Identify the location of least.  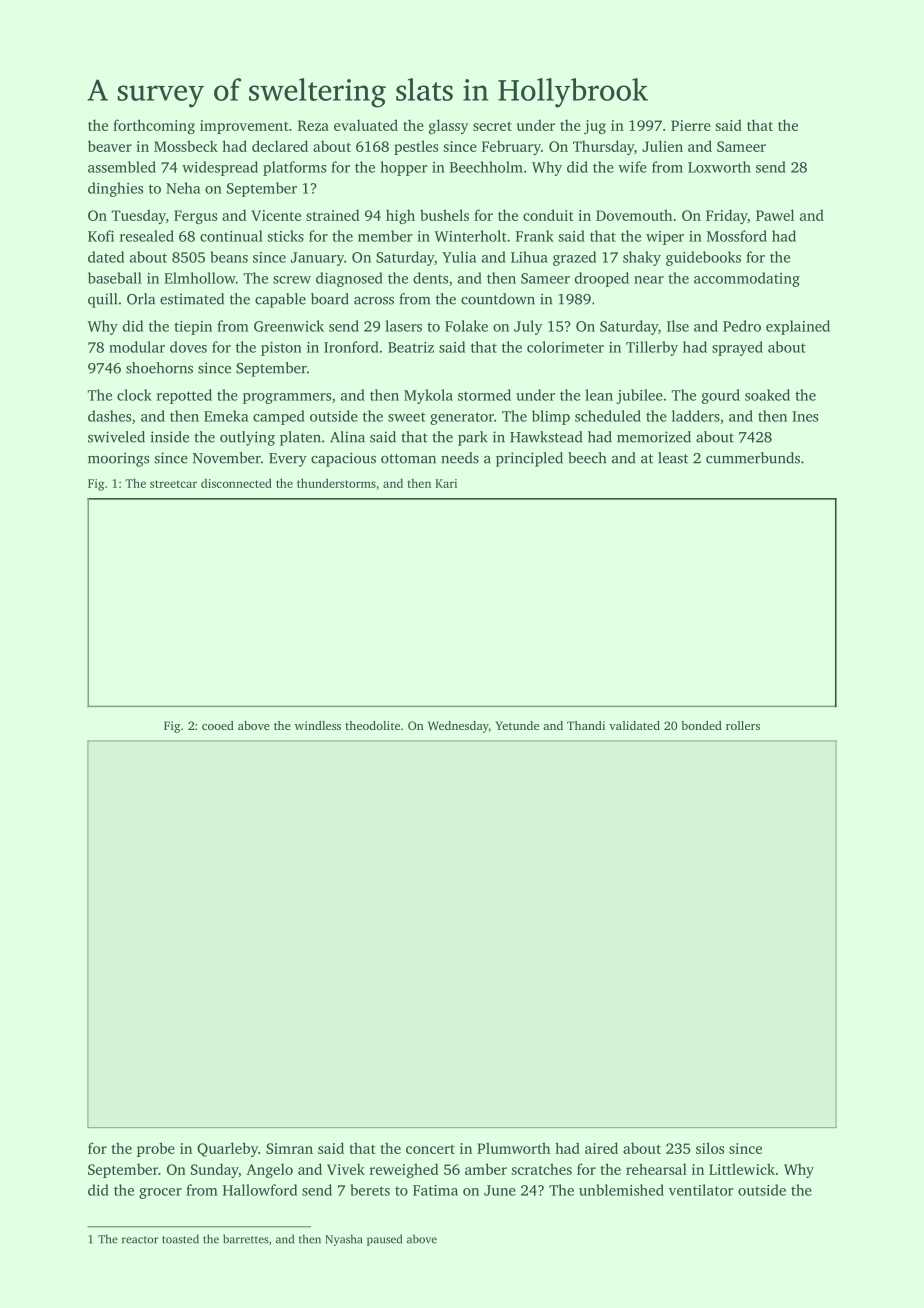
(673, 458).
